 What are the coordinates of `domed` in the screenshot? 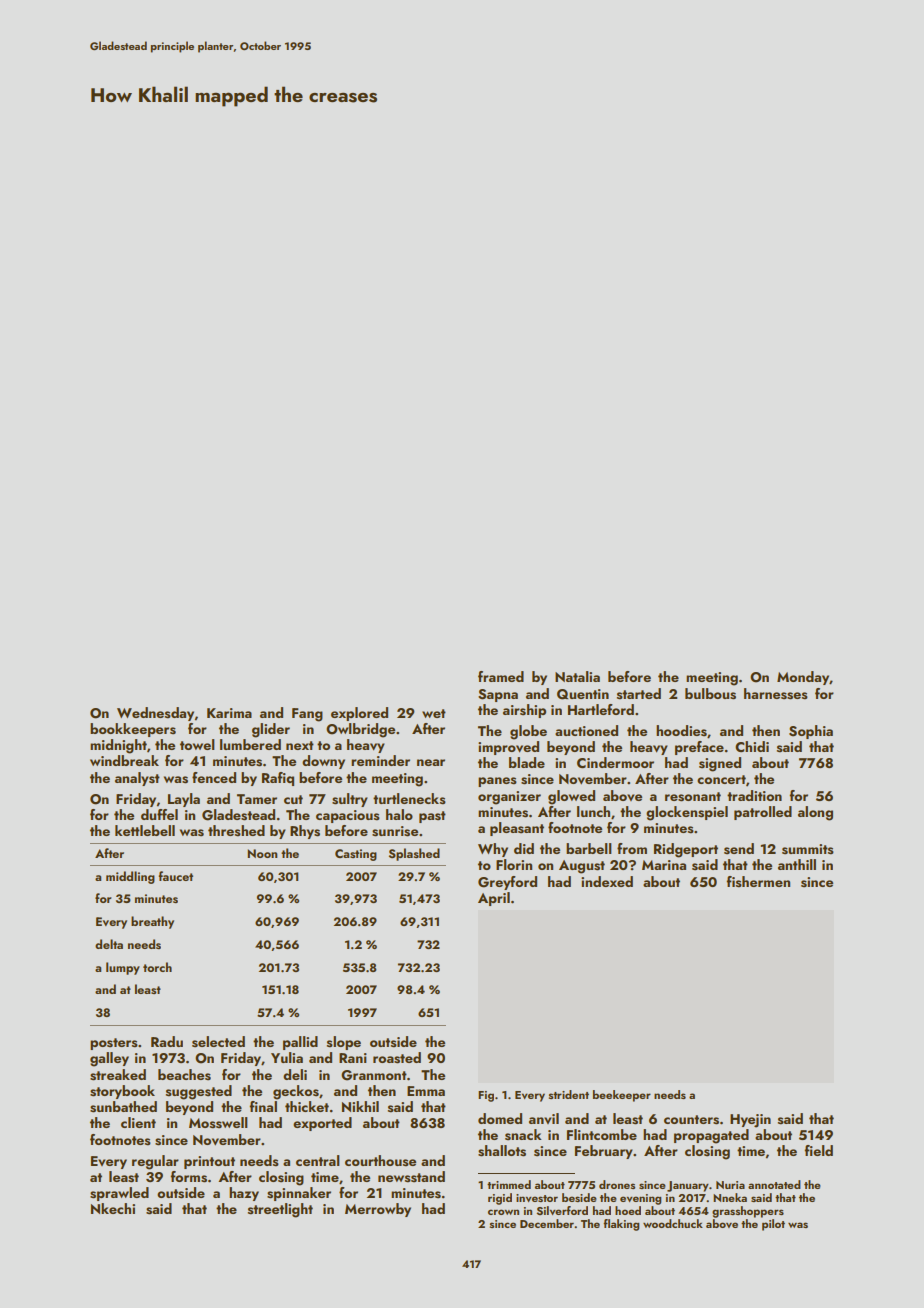 It's located at (500, 1118).
